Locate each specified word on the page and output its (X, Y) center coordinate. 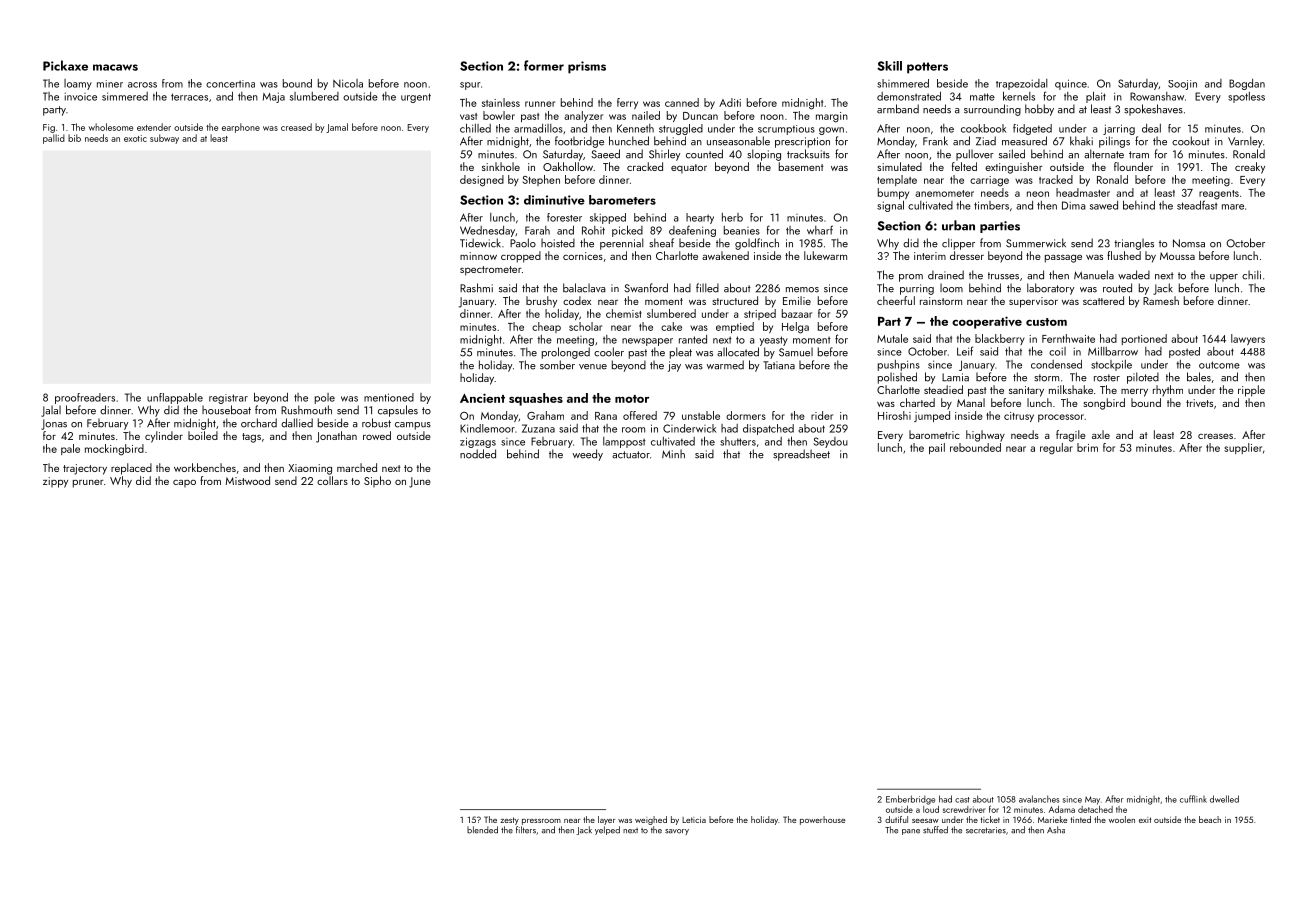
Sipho (377, 481)
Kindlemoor (487, 428)
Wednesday (487, 231)
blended (482, 830)
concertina (230, 84)
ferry (627, 103)
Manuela (1094, 275)
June (420, 482)
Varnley (1245, 142)
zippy (55, 482)
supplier (1243, 448)
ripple (1251, 391)
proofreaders (85, 398)
